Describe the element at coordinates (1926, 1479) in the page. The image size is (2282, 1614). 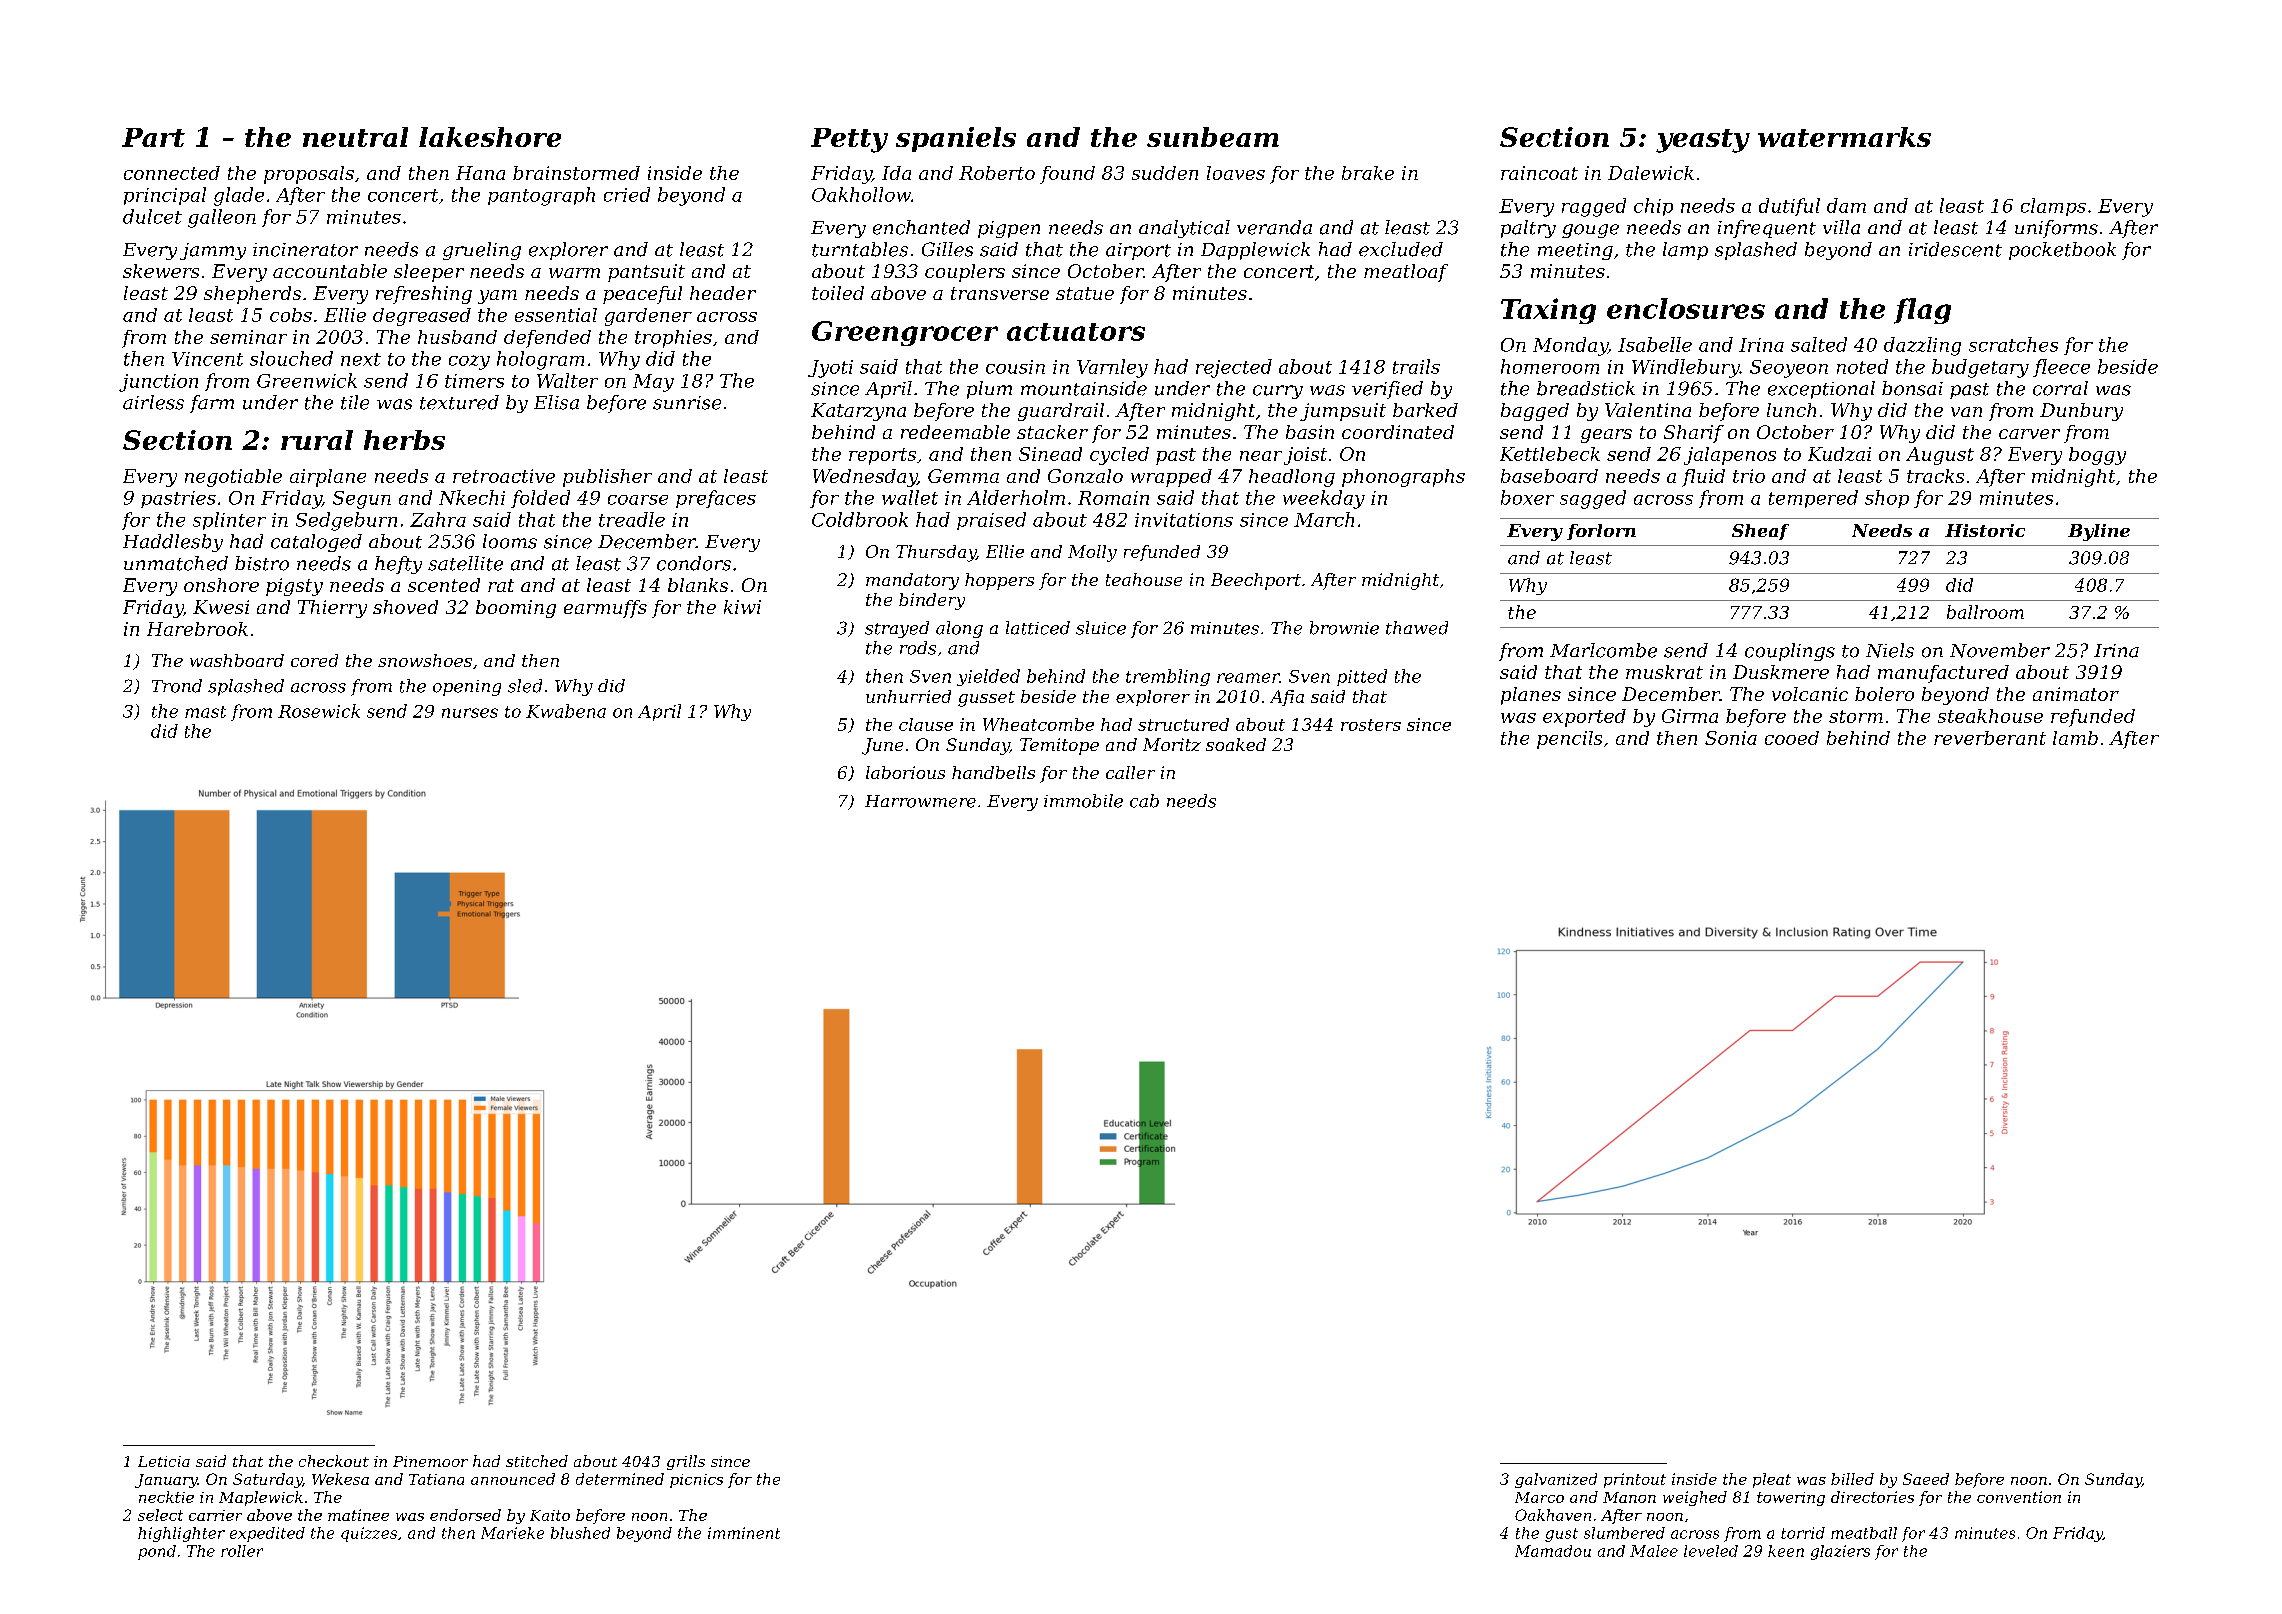
I see `Saeed` at that location.
